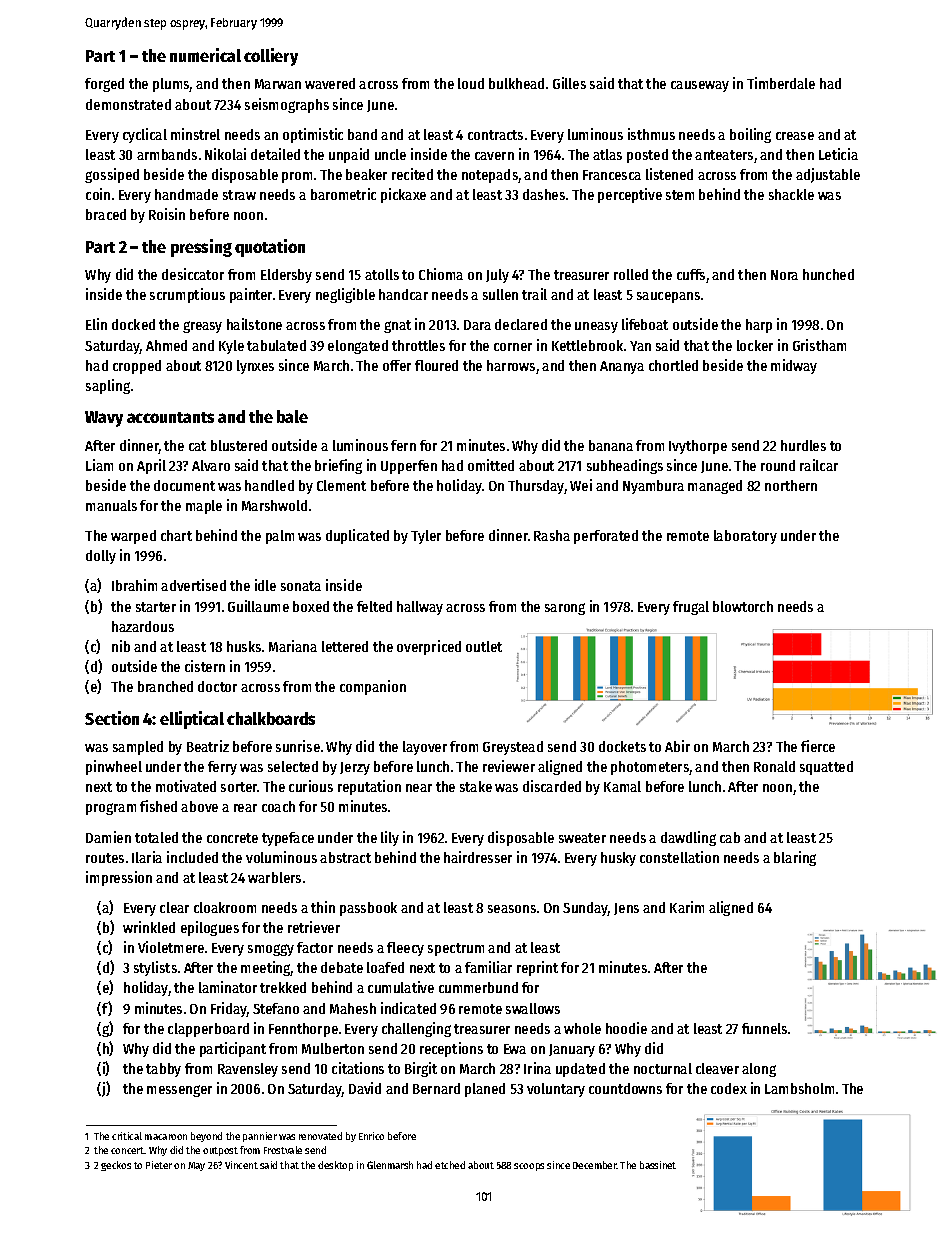 This page has width=952, height=1233. Describe the element at coordinates (477, 325) in the page. I see `Dara` at that location.
